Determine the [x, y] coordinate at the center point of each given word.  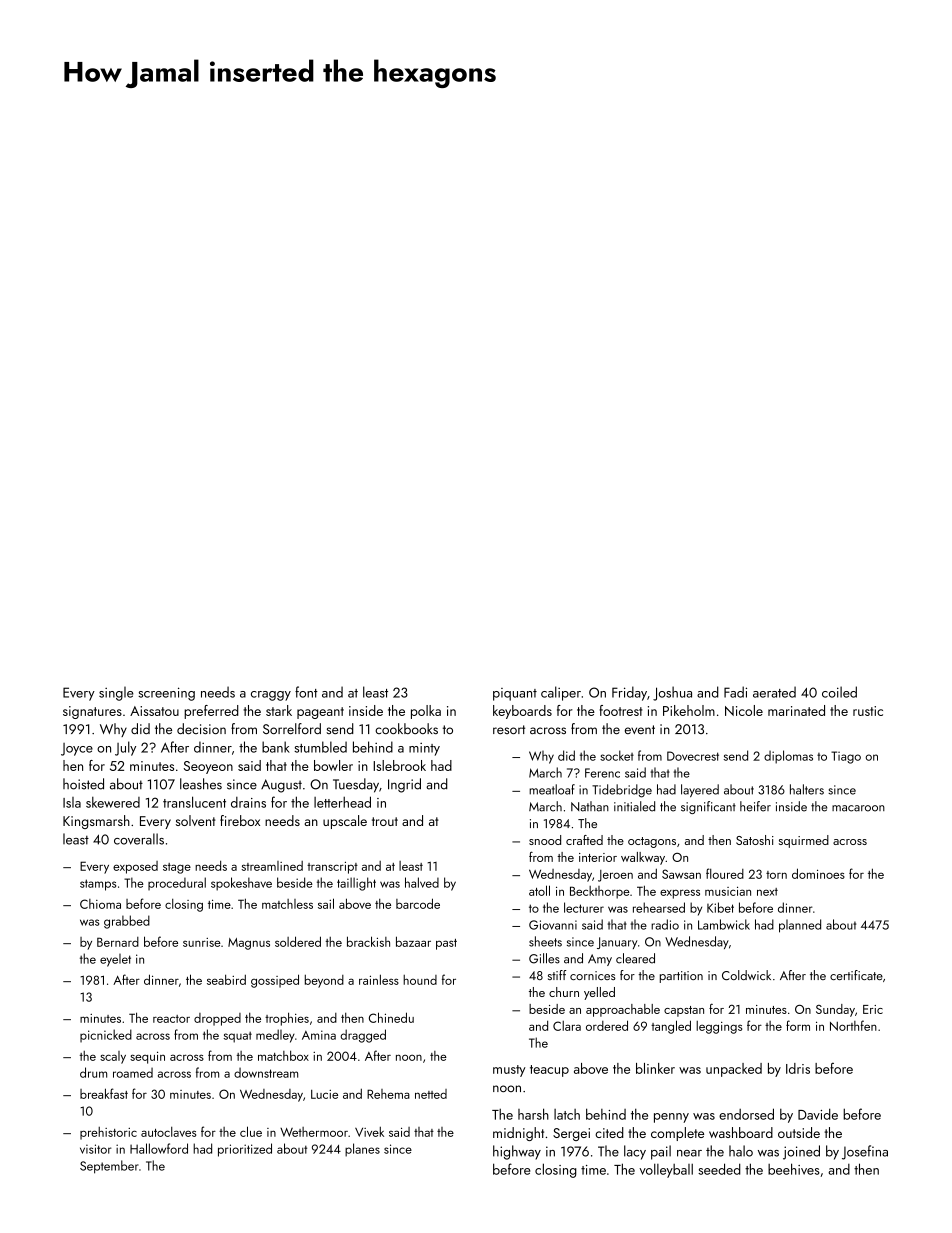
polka [426, 712]
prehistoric [108, 1133]
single [116, 694]
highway [517, 1152]
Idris [798, 1068]
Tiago [846, 757]
